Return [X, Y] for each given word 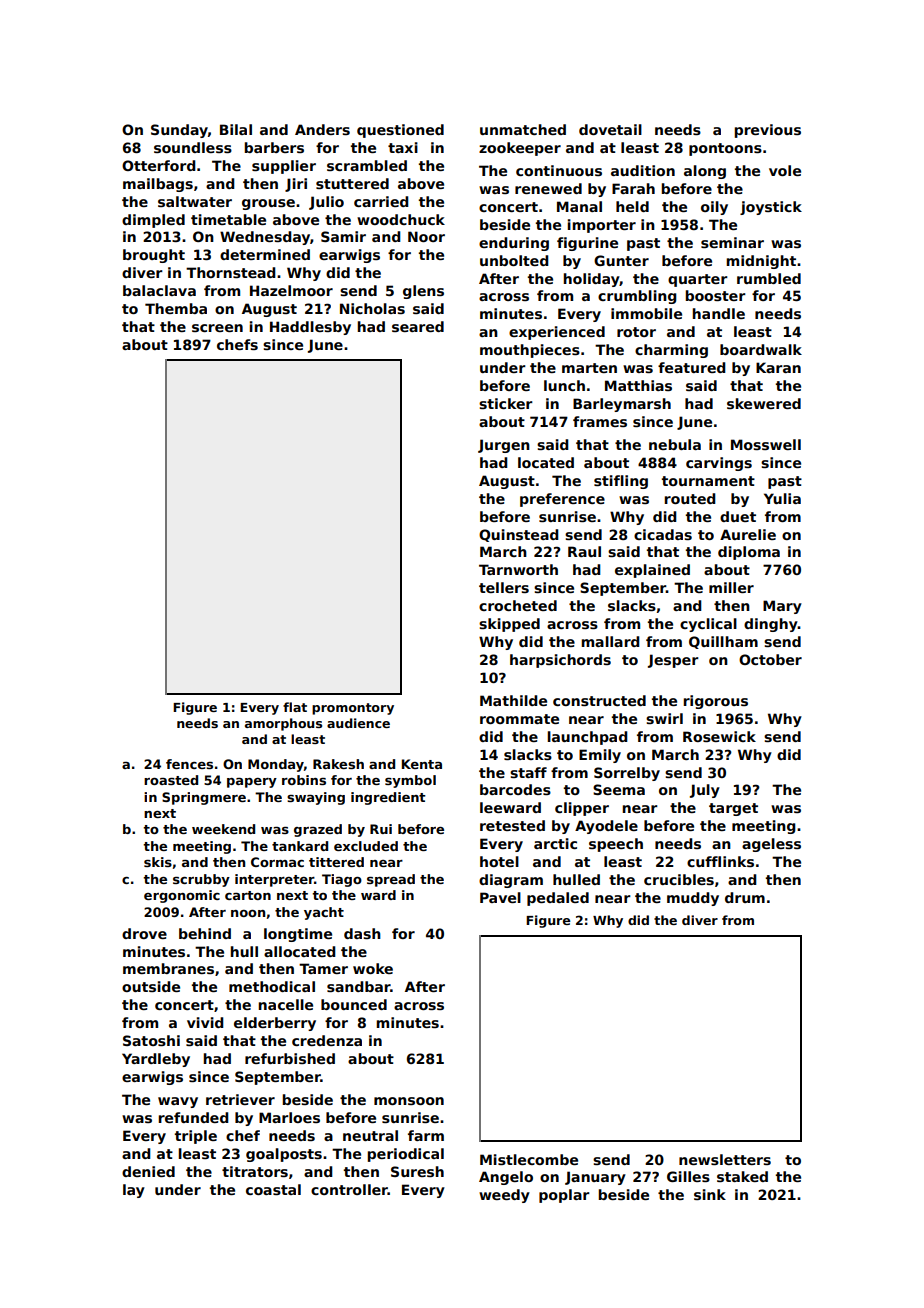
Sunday [179, 131]
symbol [410, 781]
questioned [400, 131]
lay [134, 1191]
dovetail [610, 129]
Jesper [673, 661]
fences [189, 764]
